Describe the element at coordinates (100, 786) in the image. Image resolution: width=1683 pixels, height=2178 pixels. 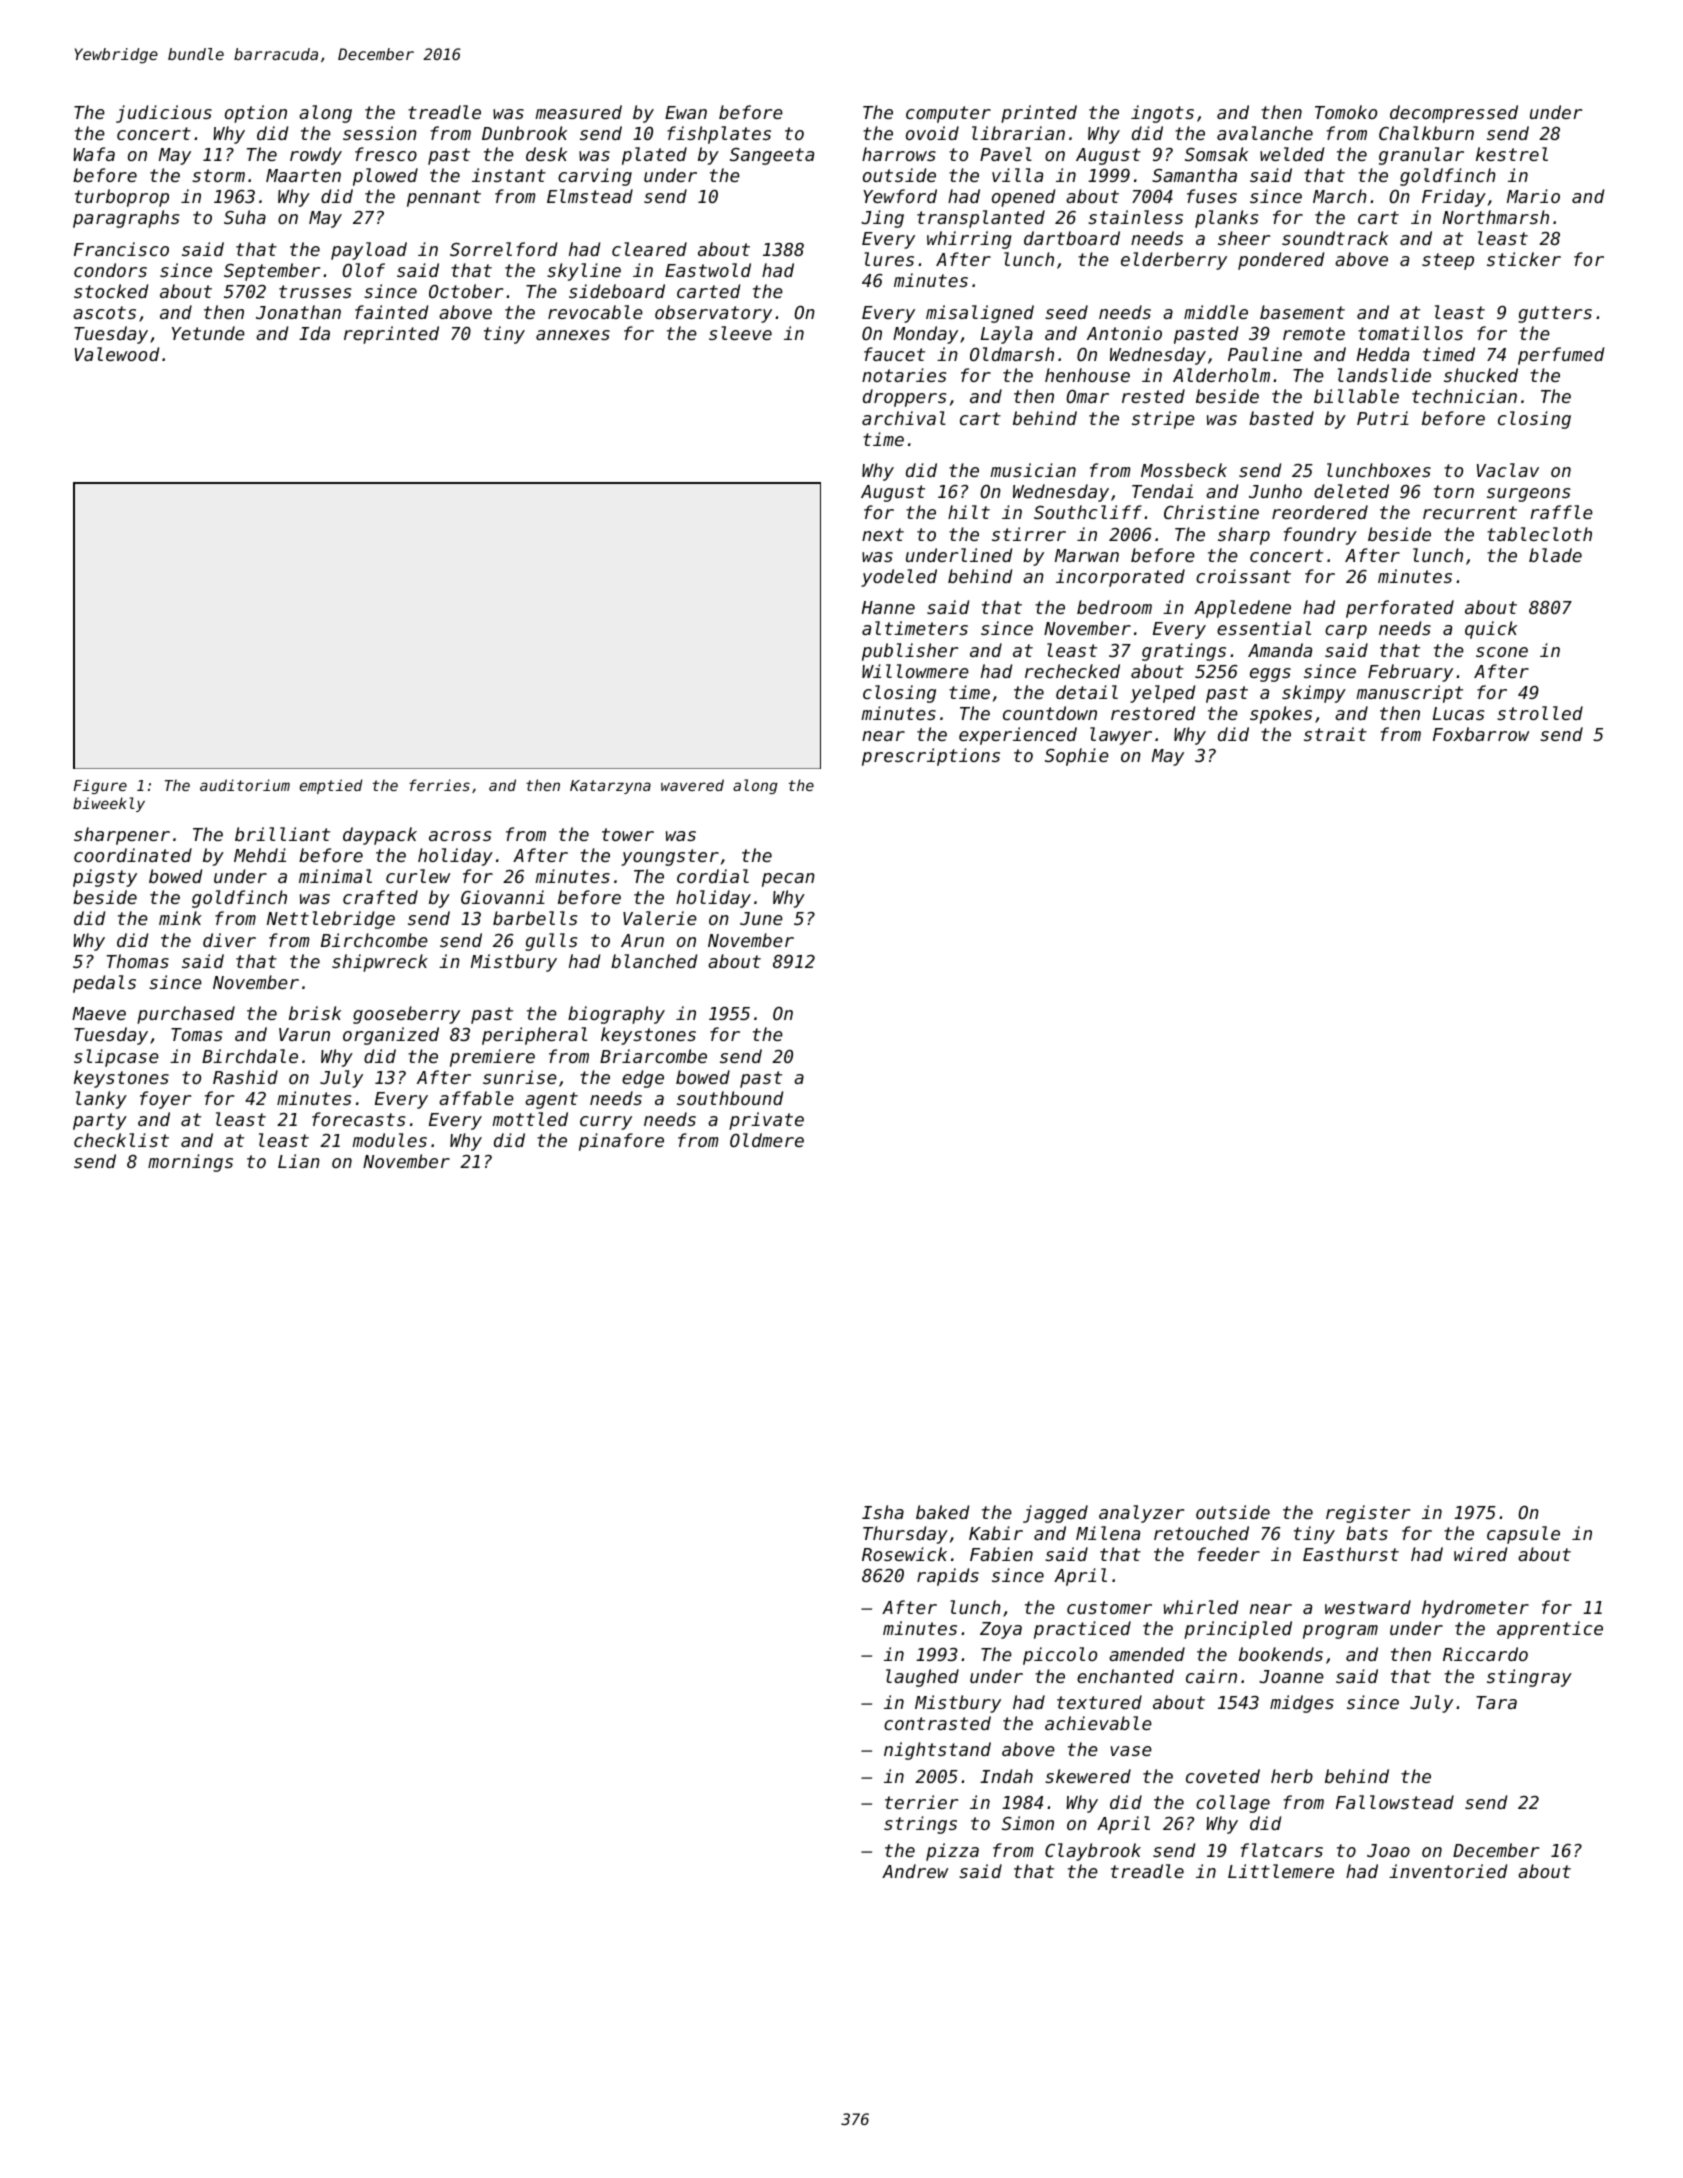
I see `Figure` at that location.
